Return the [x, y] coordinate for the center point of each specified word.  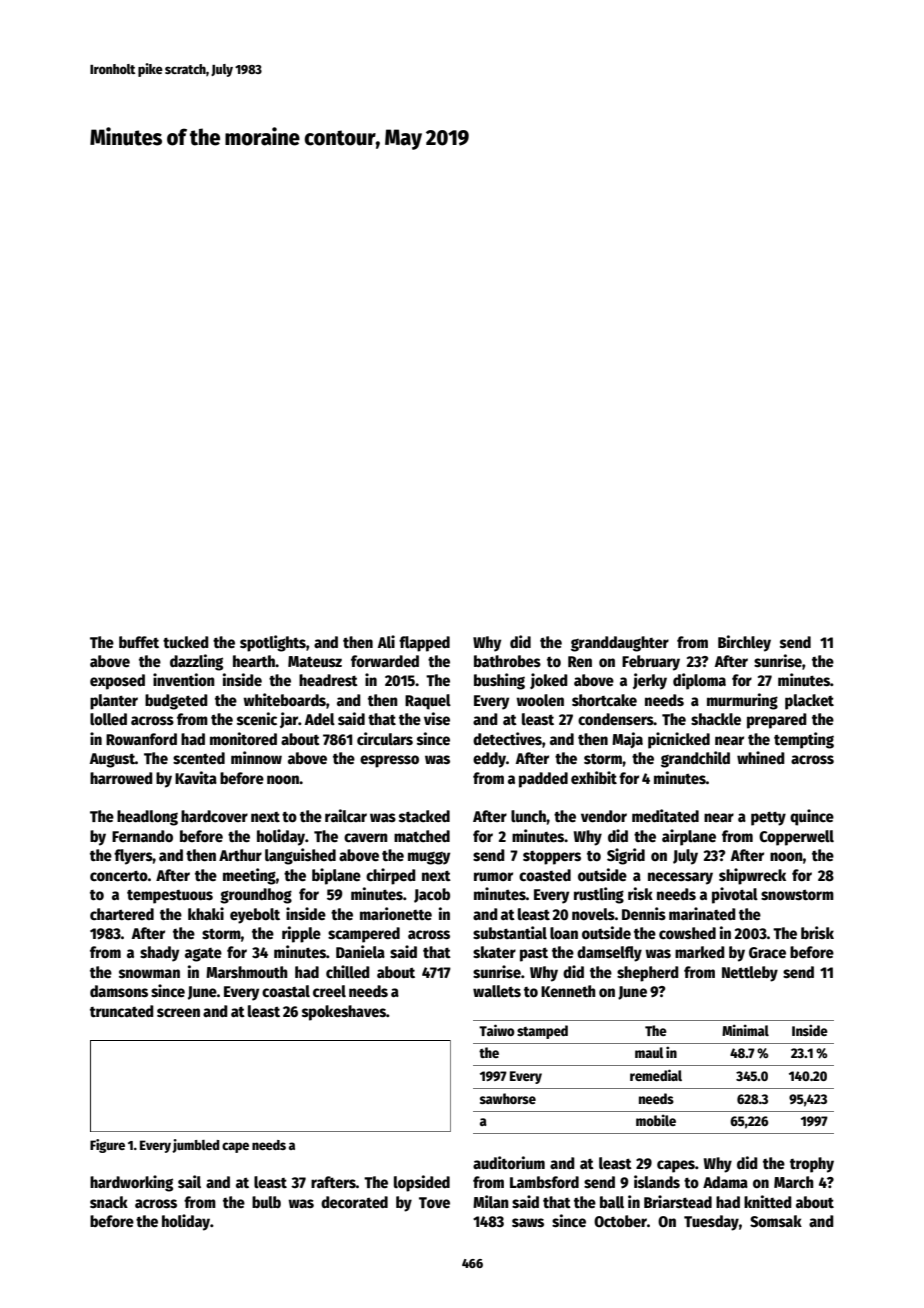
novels [593, 914]
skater [494, 952]
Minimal [745, 1030]
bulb [266, 1202]
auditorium [509, 1163]
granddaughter [620, 644]
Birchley [744, 643]
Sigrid [626, 856]
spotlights [273, 643]
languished [300, 856]
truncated [122, 1011]
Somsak [776, 1221]
